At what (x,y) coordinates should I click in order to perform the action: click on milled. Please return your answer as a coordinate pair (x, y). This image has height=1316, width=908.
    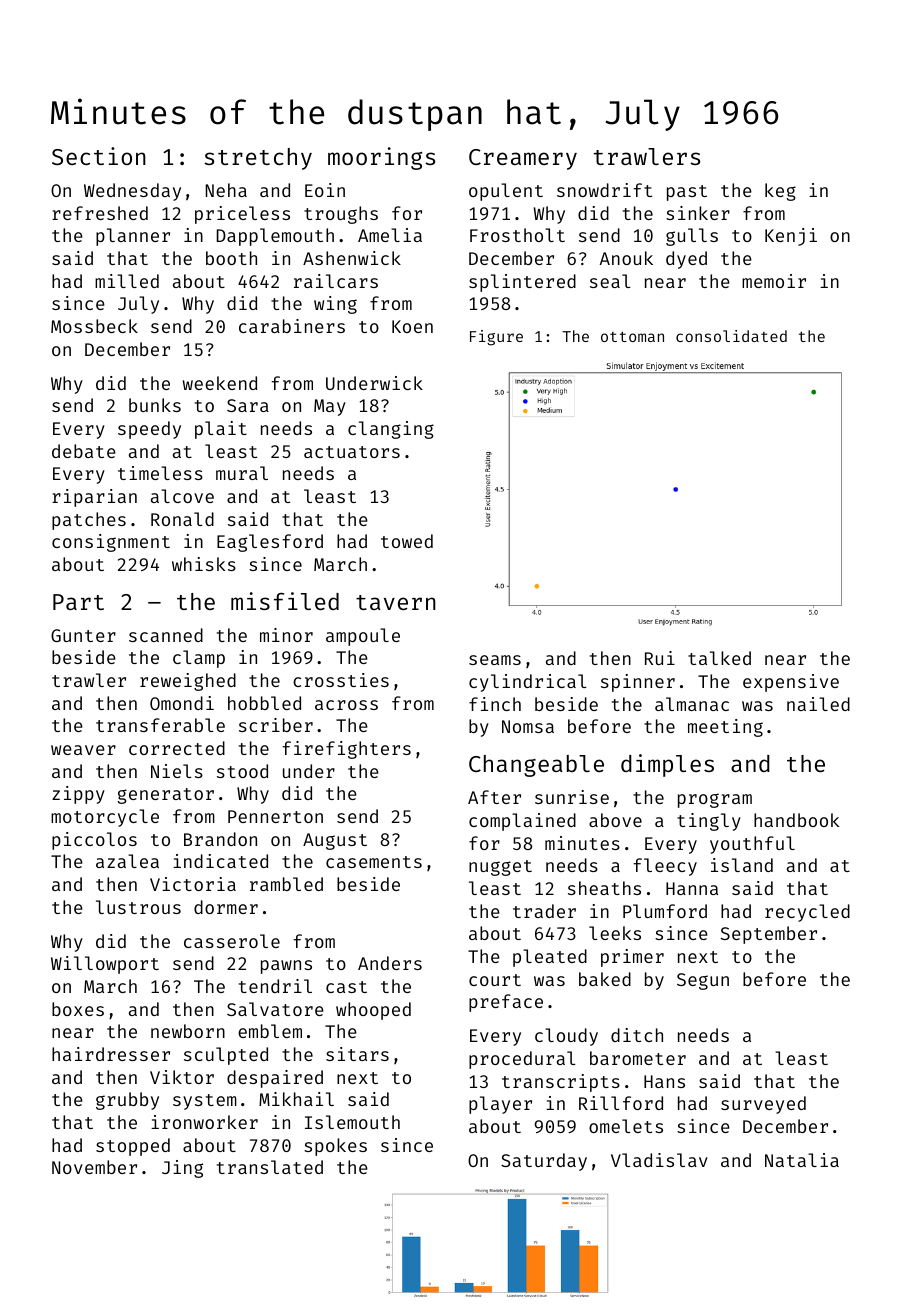
    Looking at the image, I should click on (127, 281).
